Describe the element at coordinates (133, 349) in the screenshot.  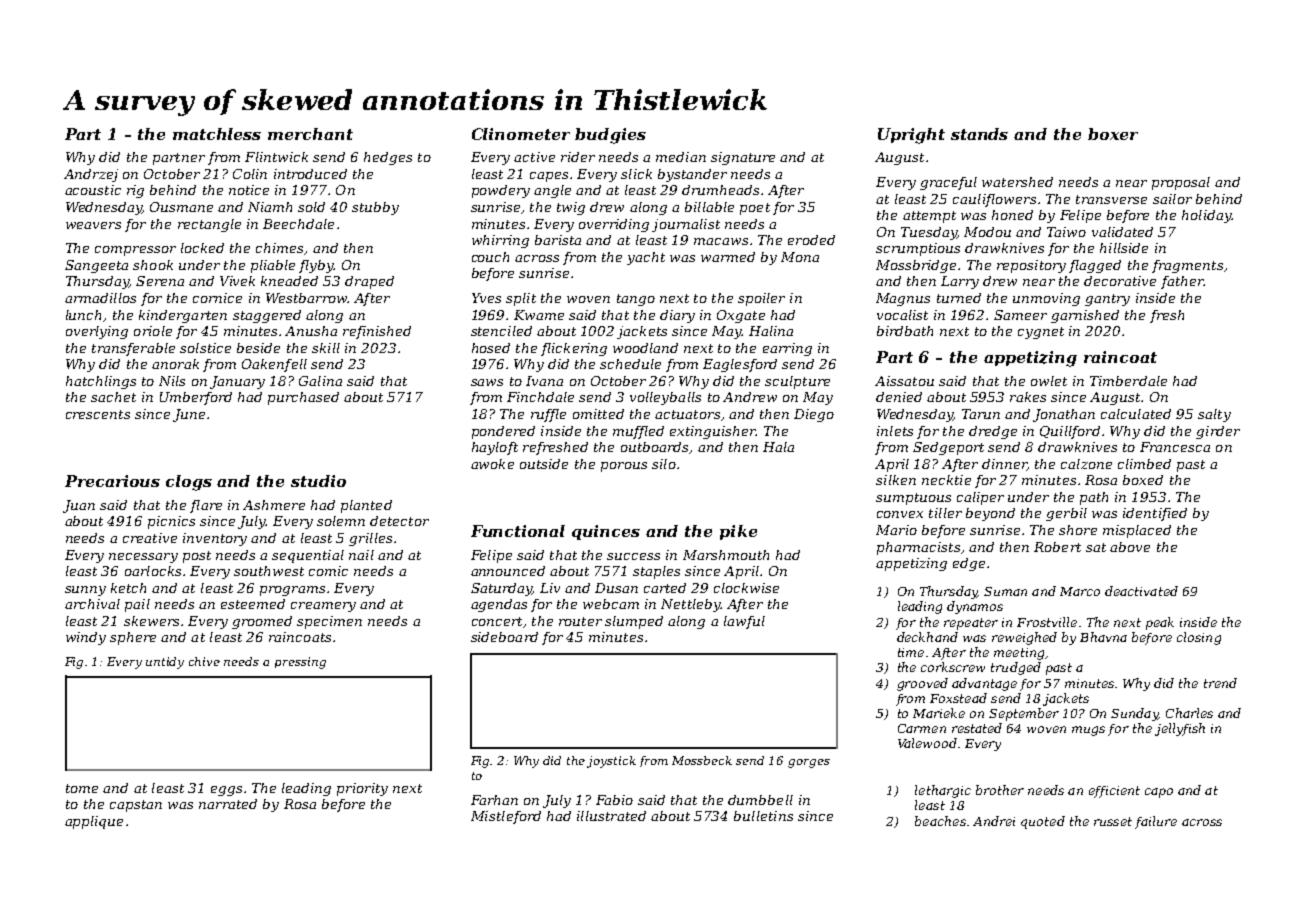
I see `transferable` at that location.
